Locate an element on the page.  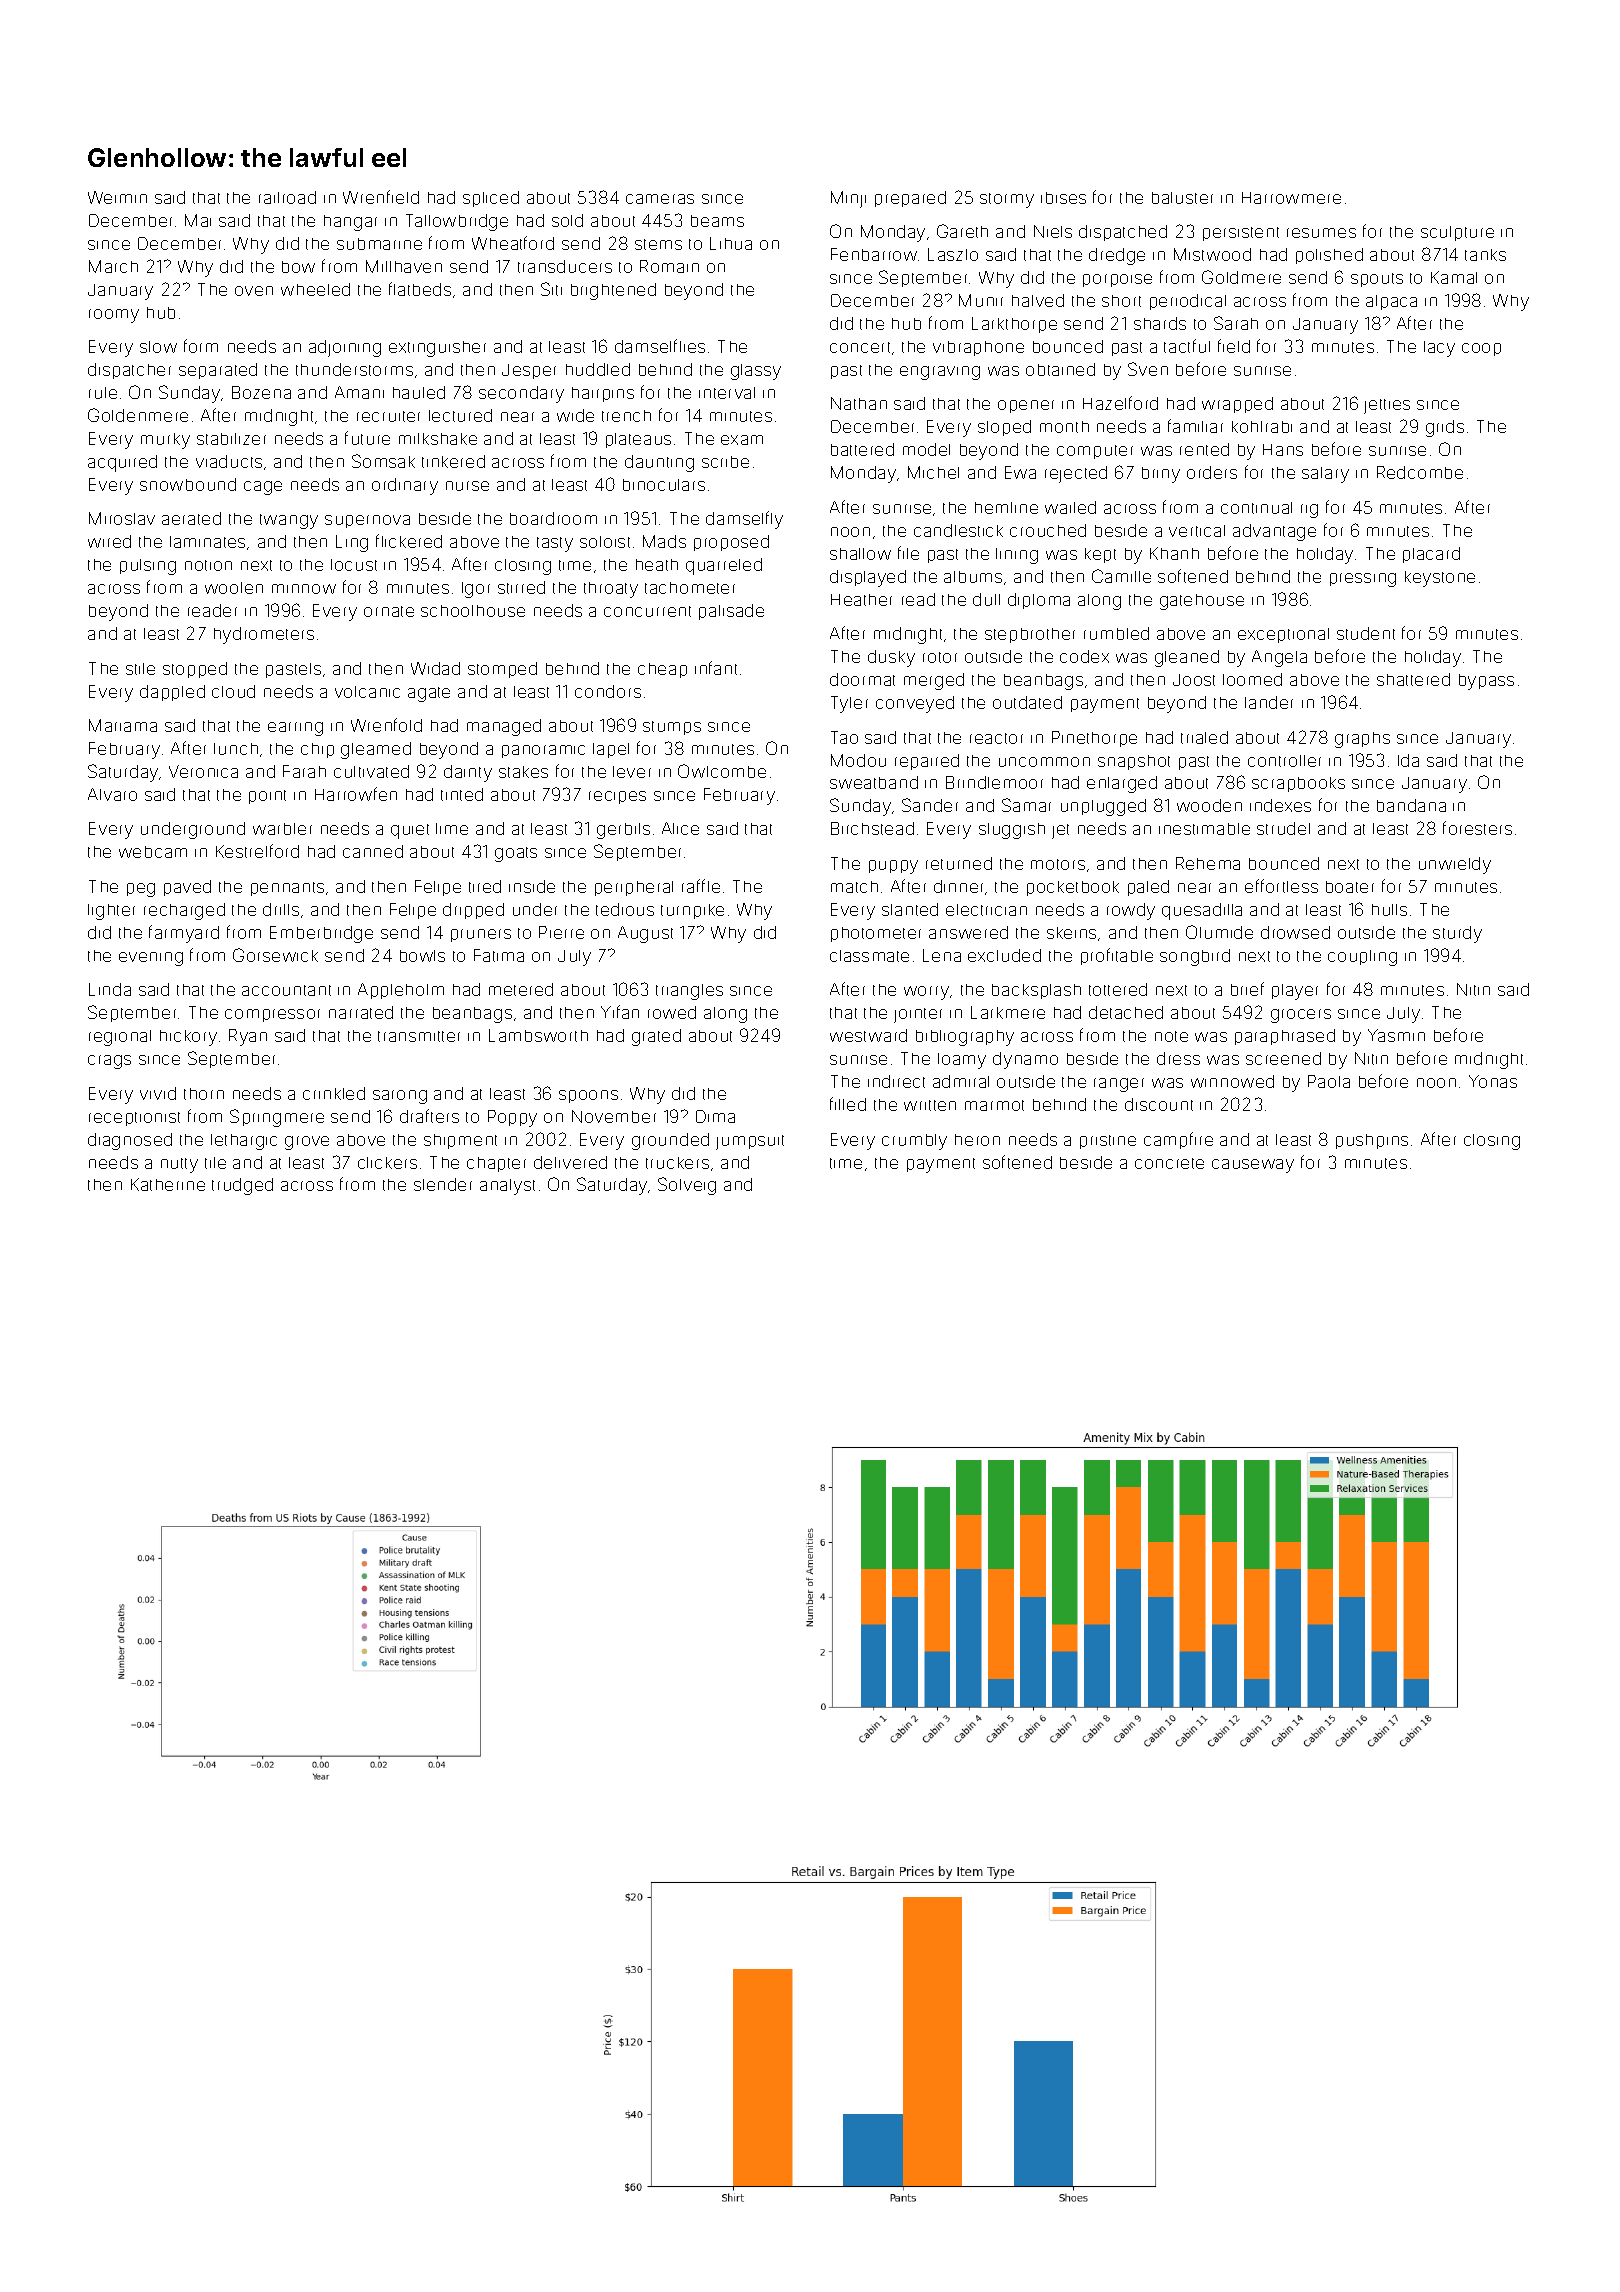
grated is located at coordinates (656, 1037).
